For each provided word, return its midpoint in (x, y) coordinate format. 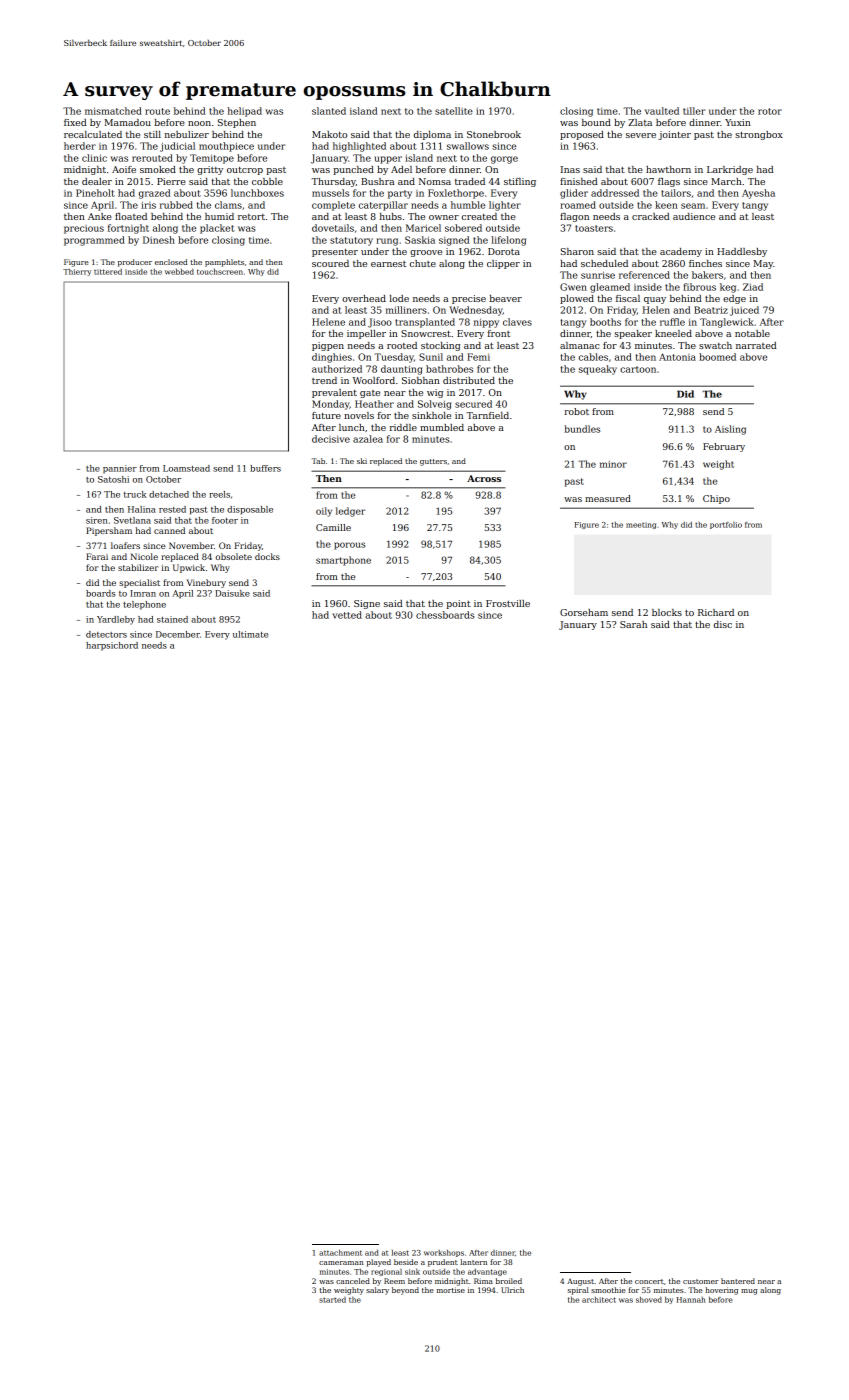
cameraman (341, 1263)
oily (324, 512)
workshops (444, 1253)
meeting (641, 525)
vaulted (662, 111)
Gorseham (584, 612)
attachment (340, 1253)
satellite (454, 111)
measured (608, 498)
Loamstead (186, 468)
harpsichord (112, 646)
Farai (97, 556)
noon (199, 123)
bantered (738, 1281)
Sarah (633, 624)
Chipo (716, 499)
